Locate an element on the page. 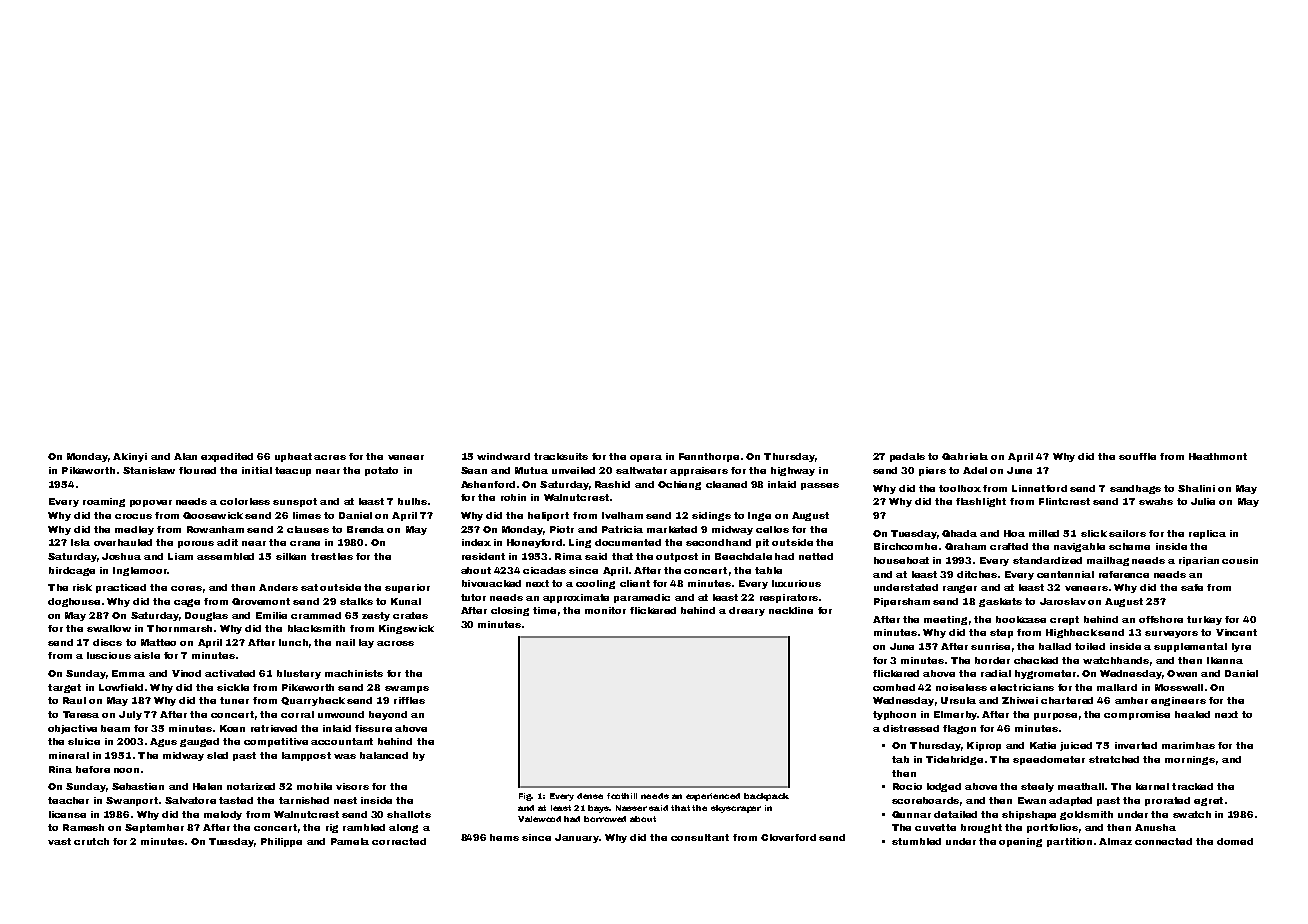 The image size is (1308, 924). lamppost is located at coordinates (306, 756).
